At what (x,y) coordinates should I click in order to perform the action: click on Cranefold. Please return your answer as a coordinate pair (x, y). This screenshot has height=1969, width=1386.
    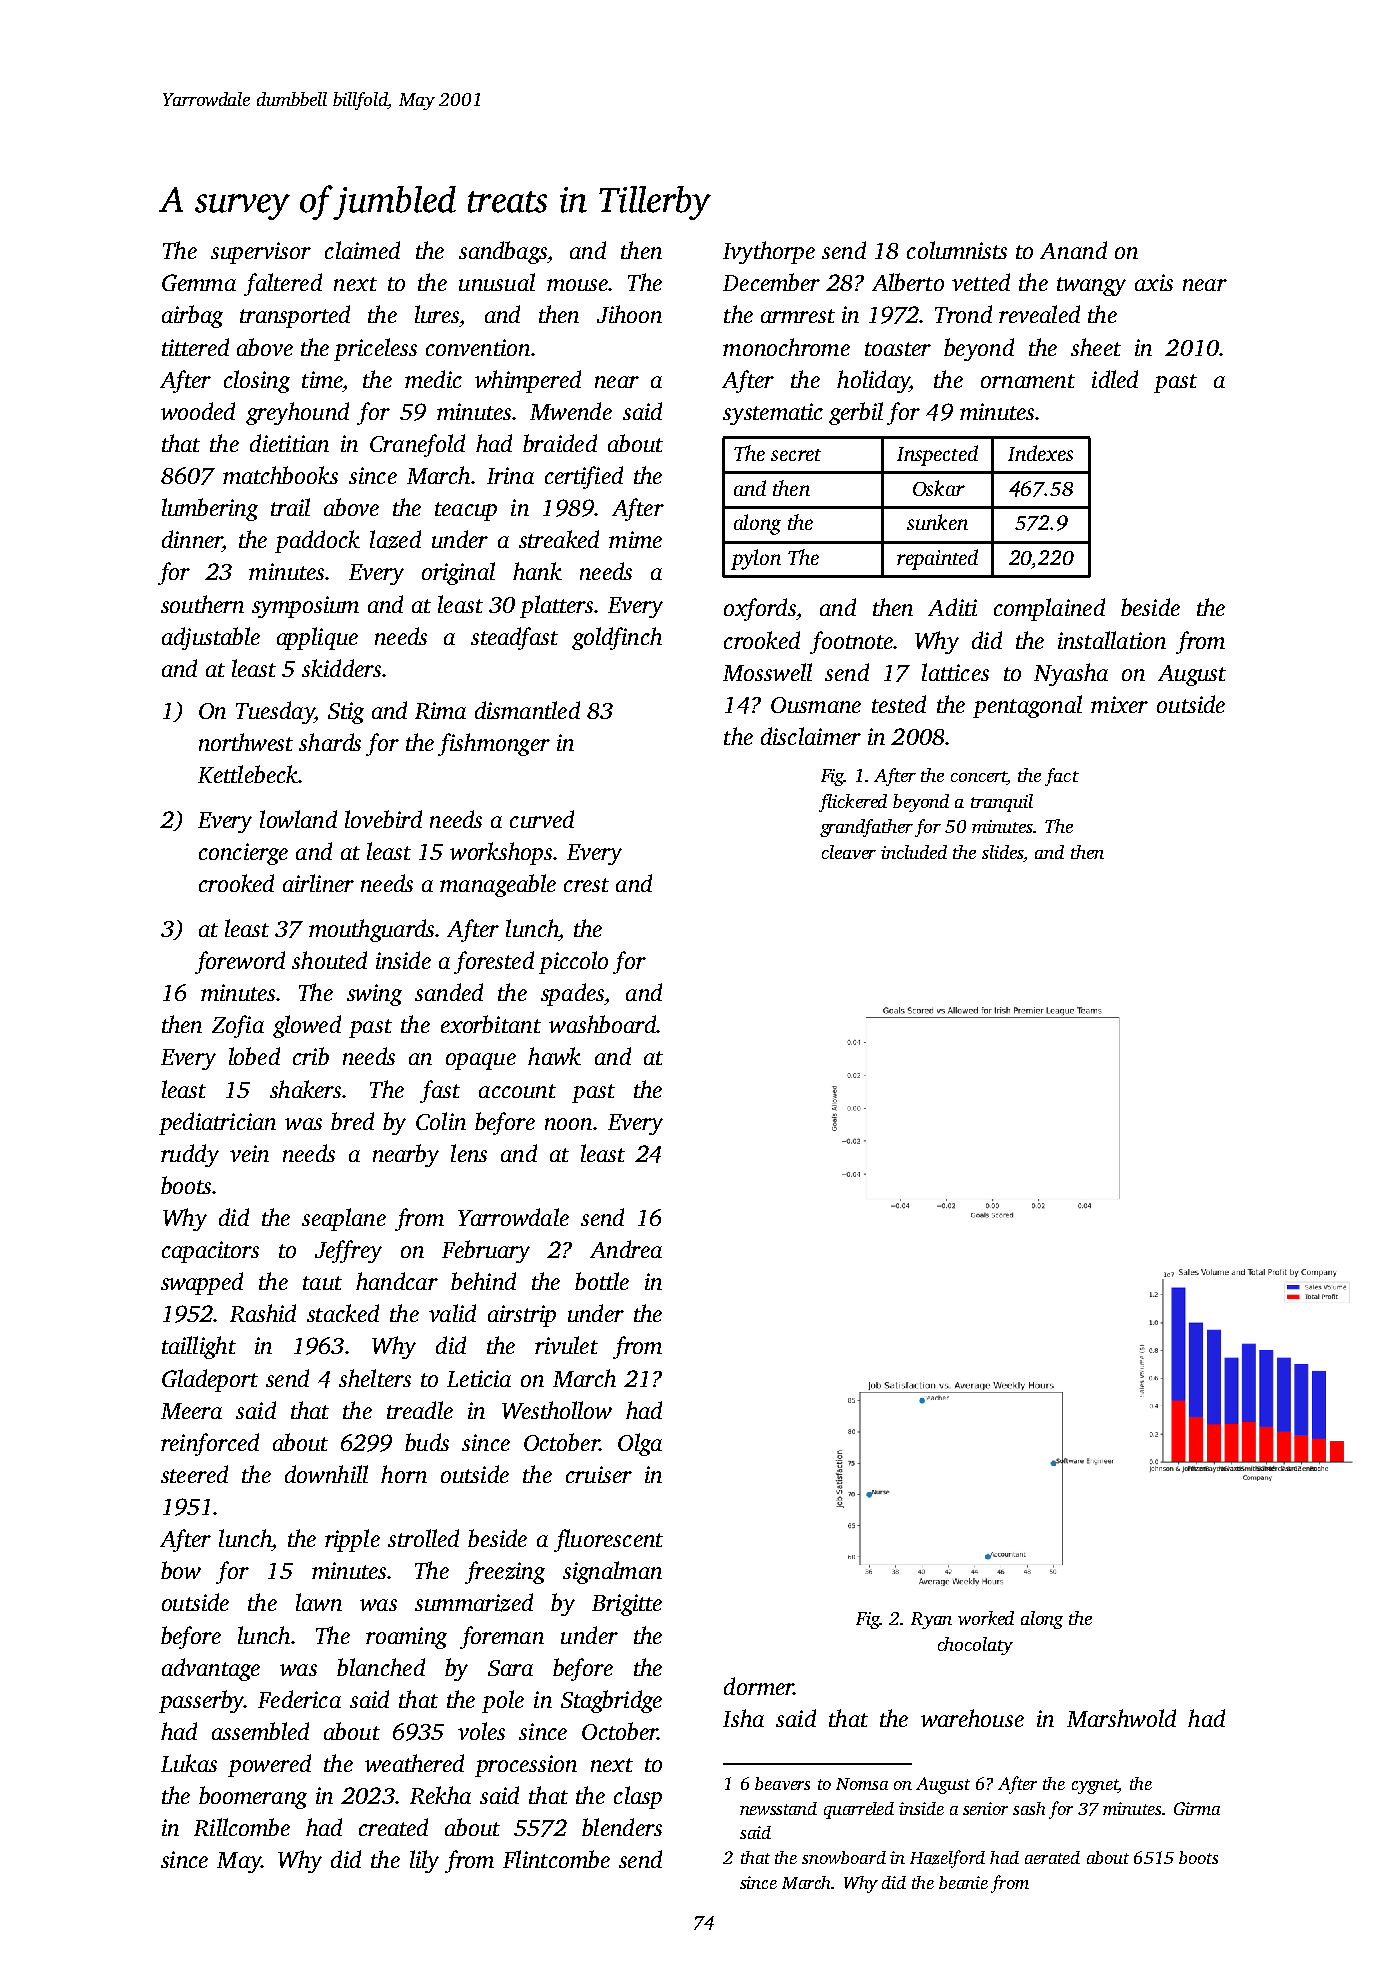
    Looking at the image, I should click on (417, 445).
